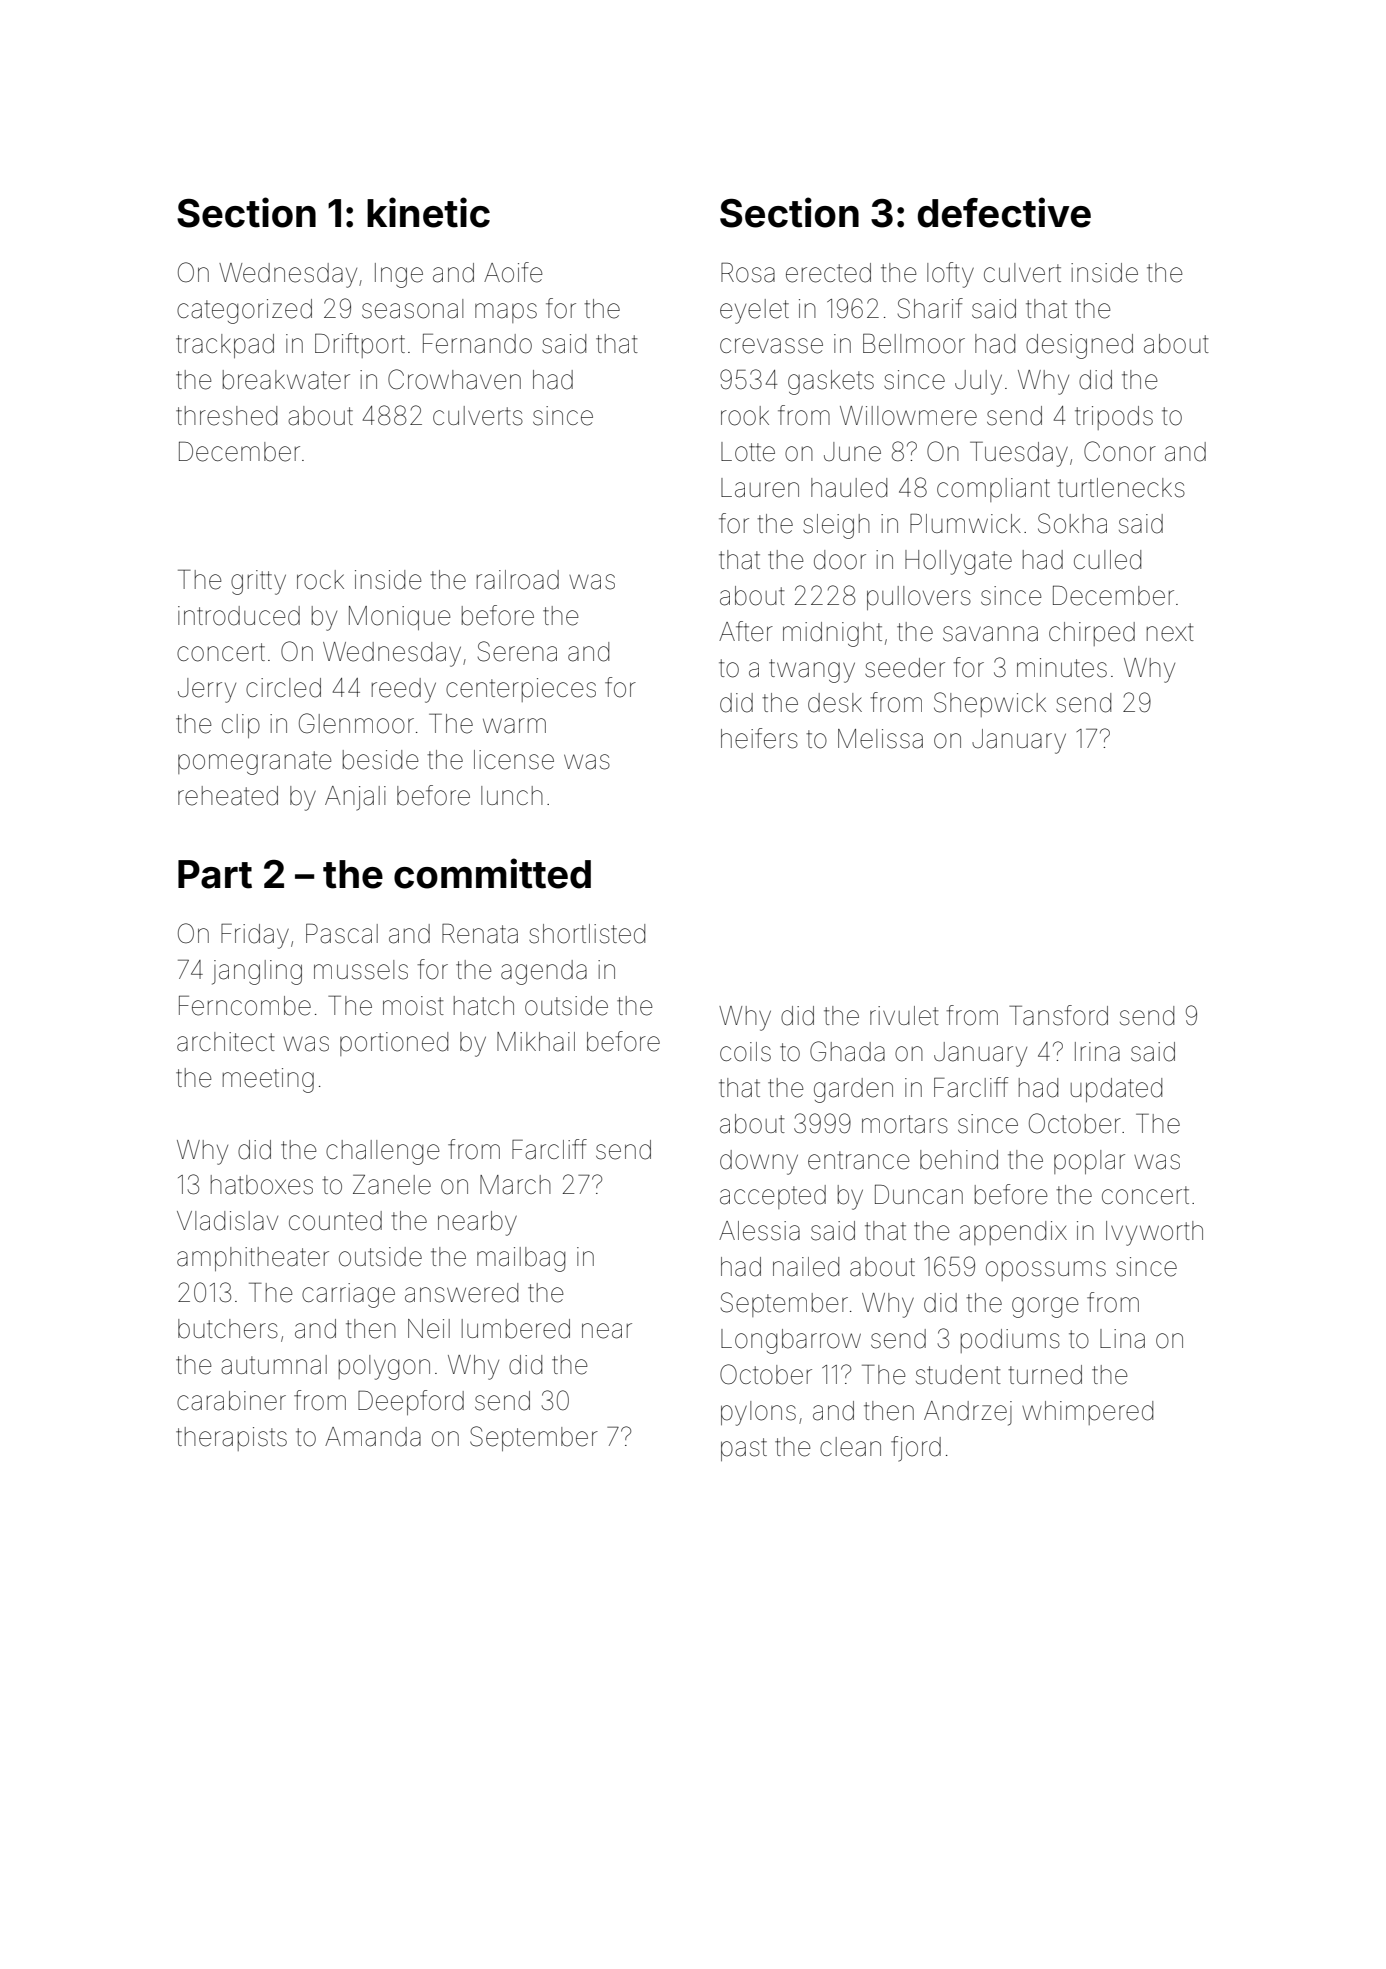 This screenshot has width=1386, height=1969. Describe the element at coordinates (744, 1449) in the screenshot. I see `past` at that location.
